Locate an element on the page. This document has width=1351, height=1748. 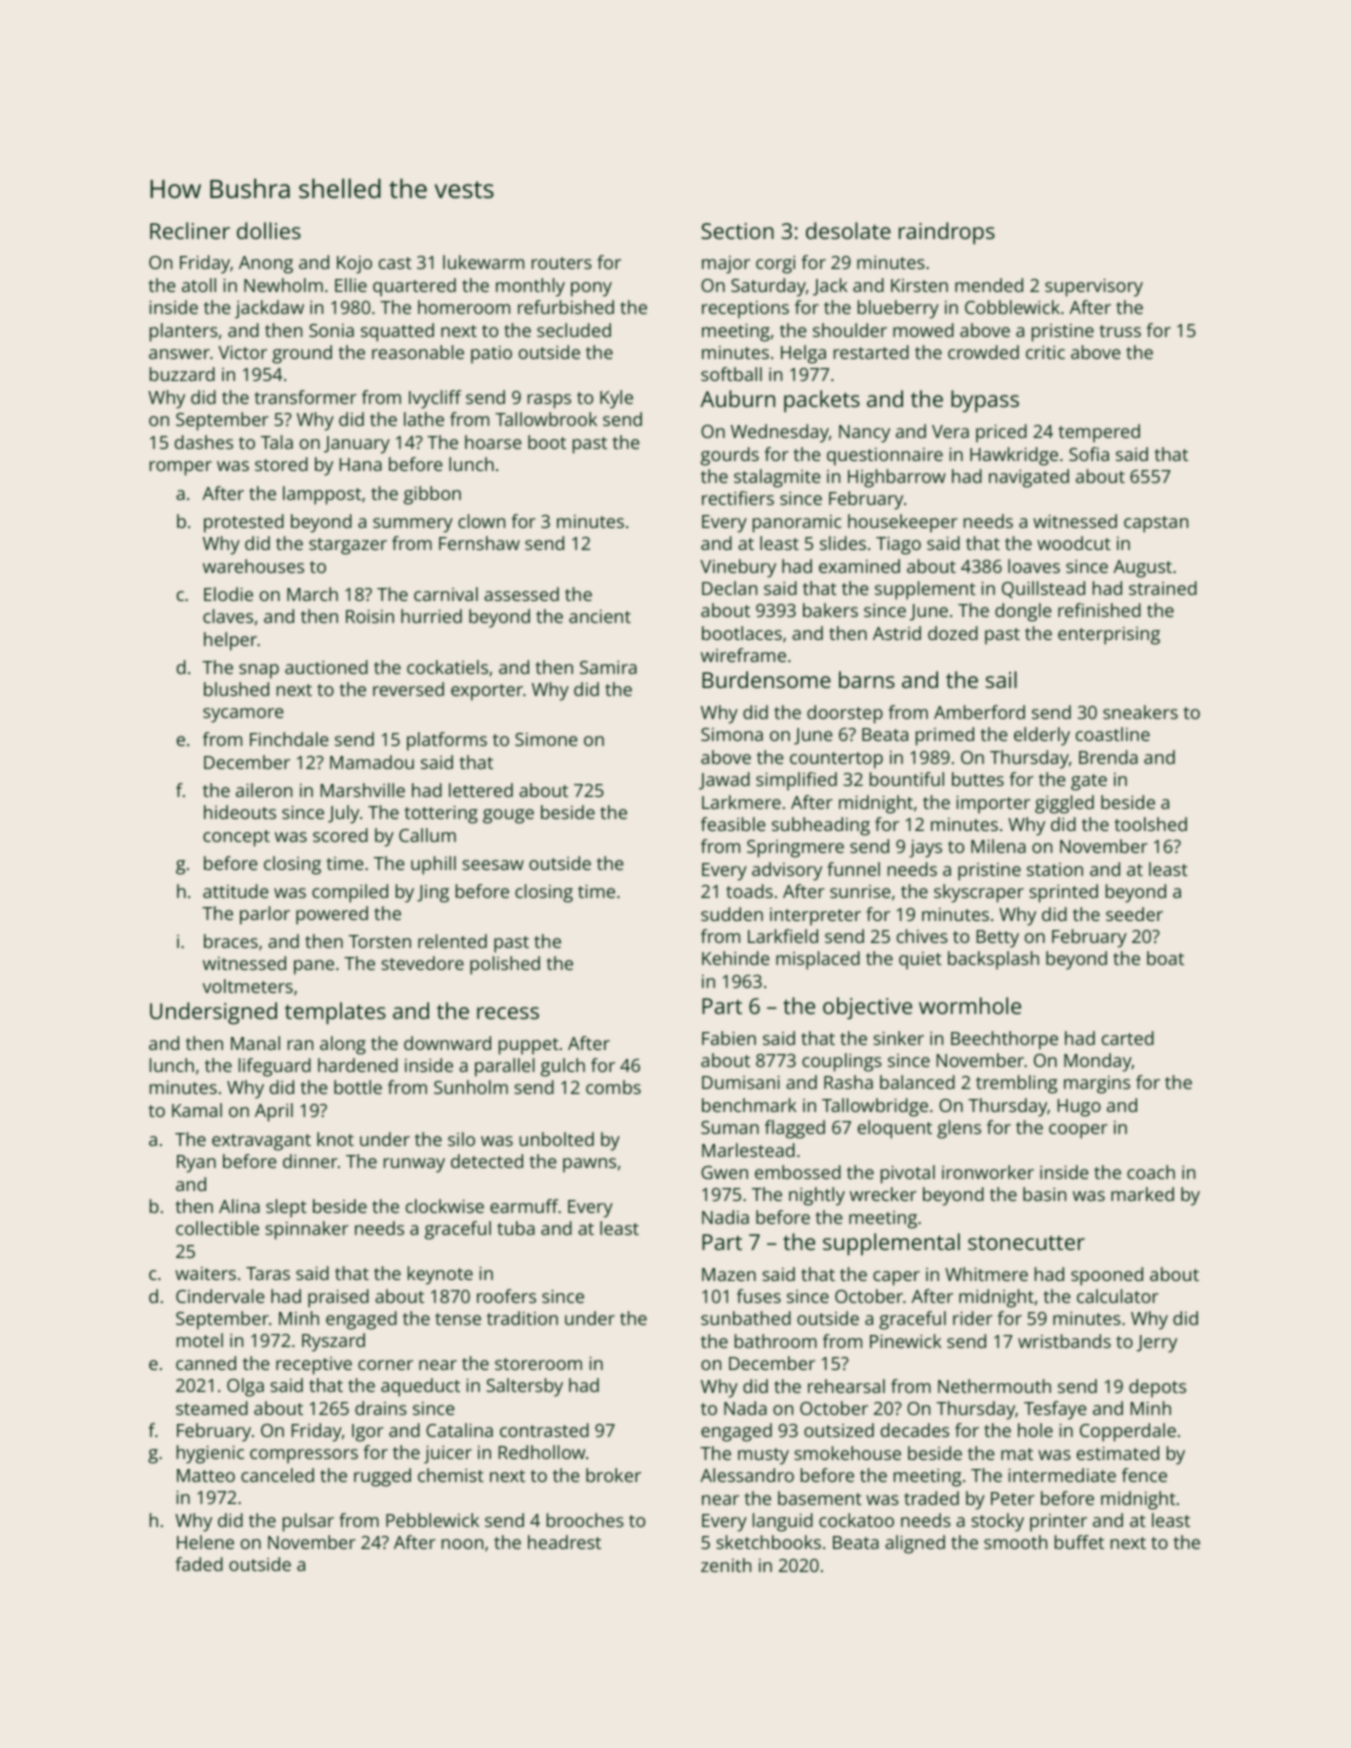
buffet is located at coordinates (1079, 1542).
